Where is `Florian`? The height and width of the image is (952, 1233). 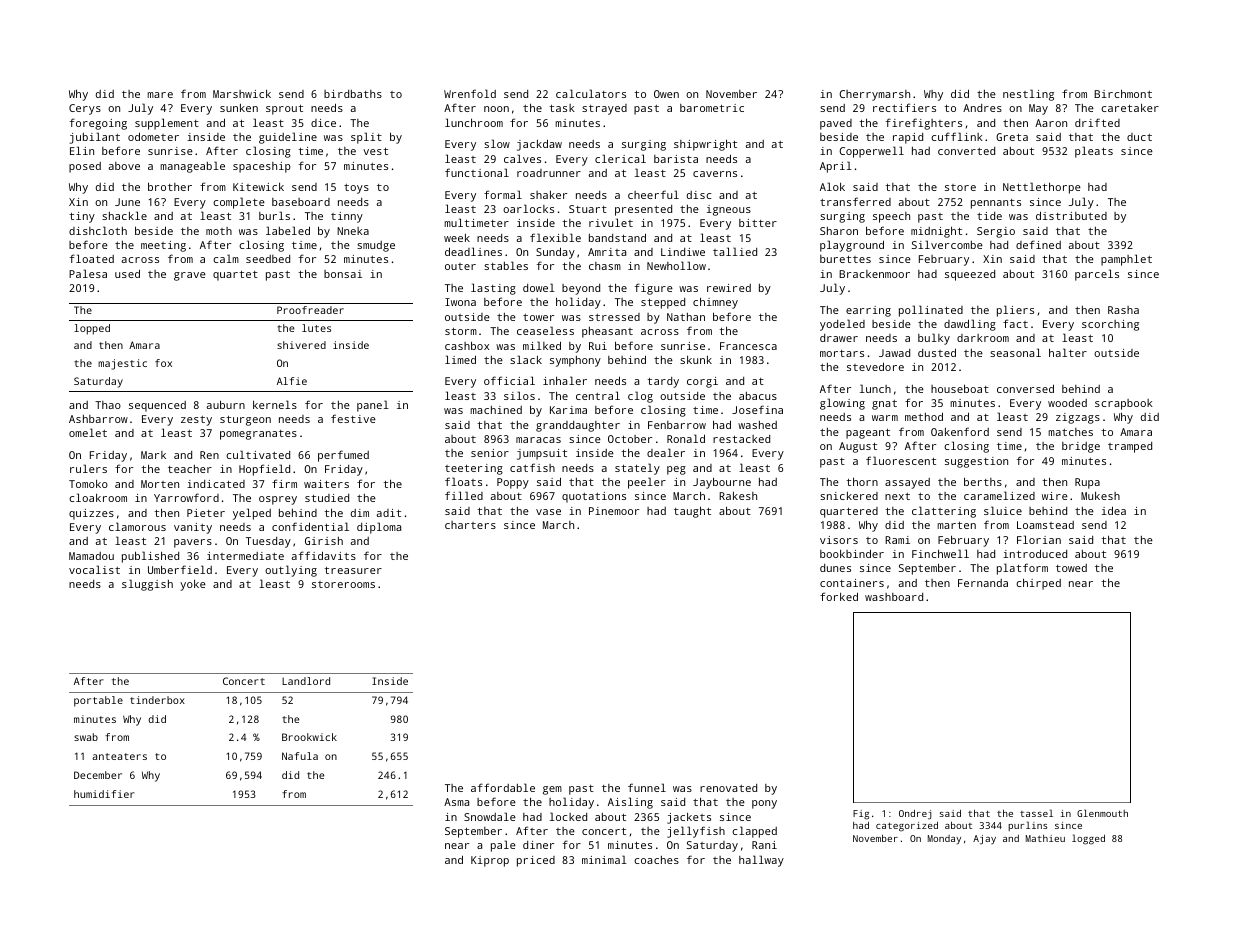
Florian is located at coordinates (1039, 539).
